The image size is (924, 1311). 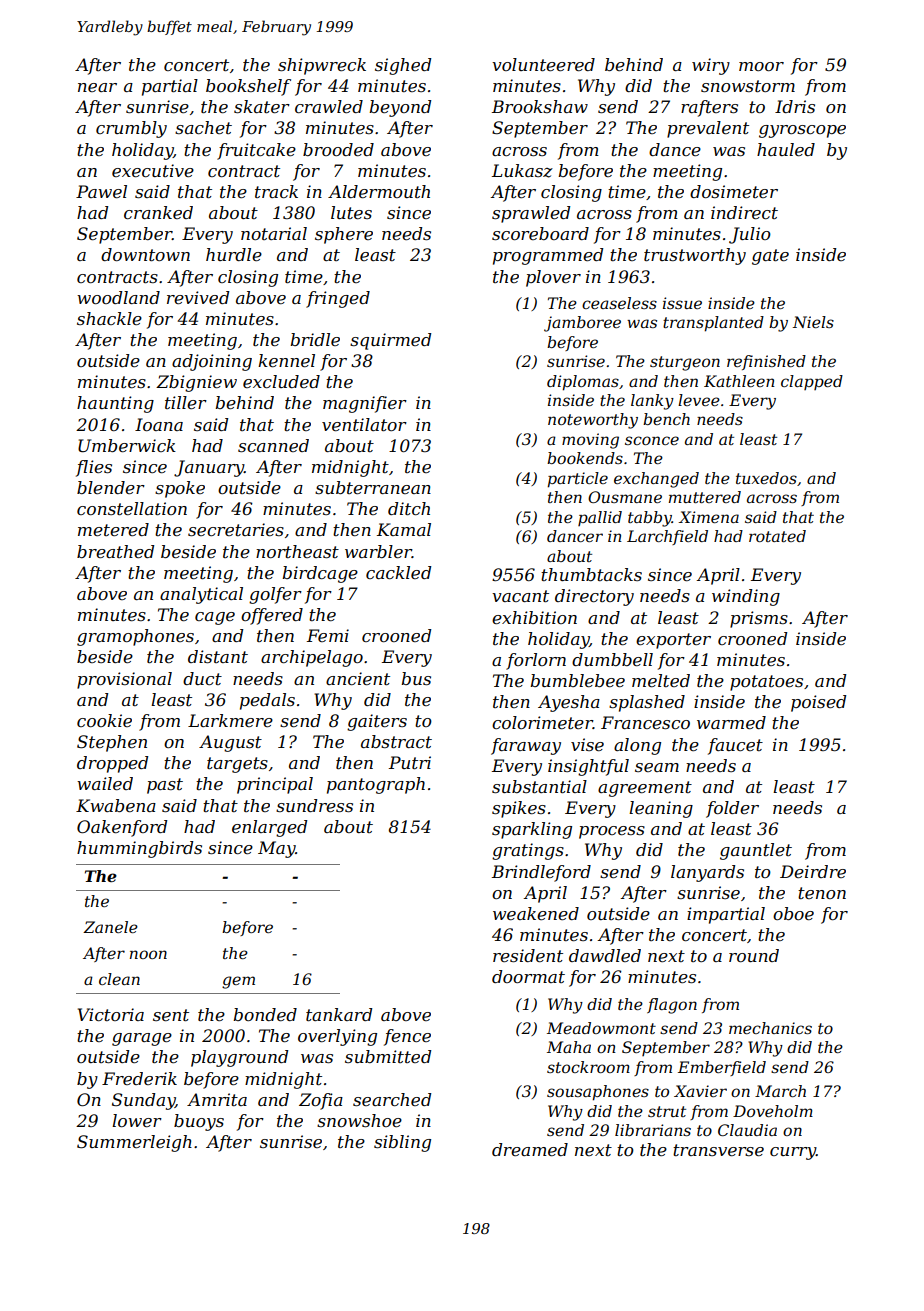 What do you see at coordinates (390, 341) in the page?
I see `squirmed` at bounding box center [390, 341].
